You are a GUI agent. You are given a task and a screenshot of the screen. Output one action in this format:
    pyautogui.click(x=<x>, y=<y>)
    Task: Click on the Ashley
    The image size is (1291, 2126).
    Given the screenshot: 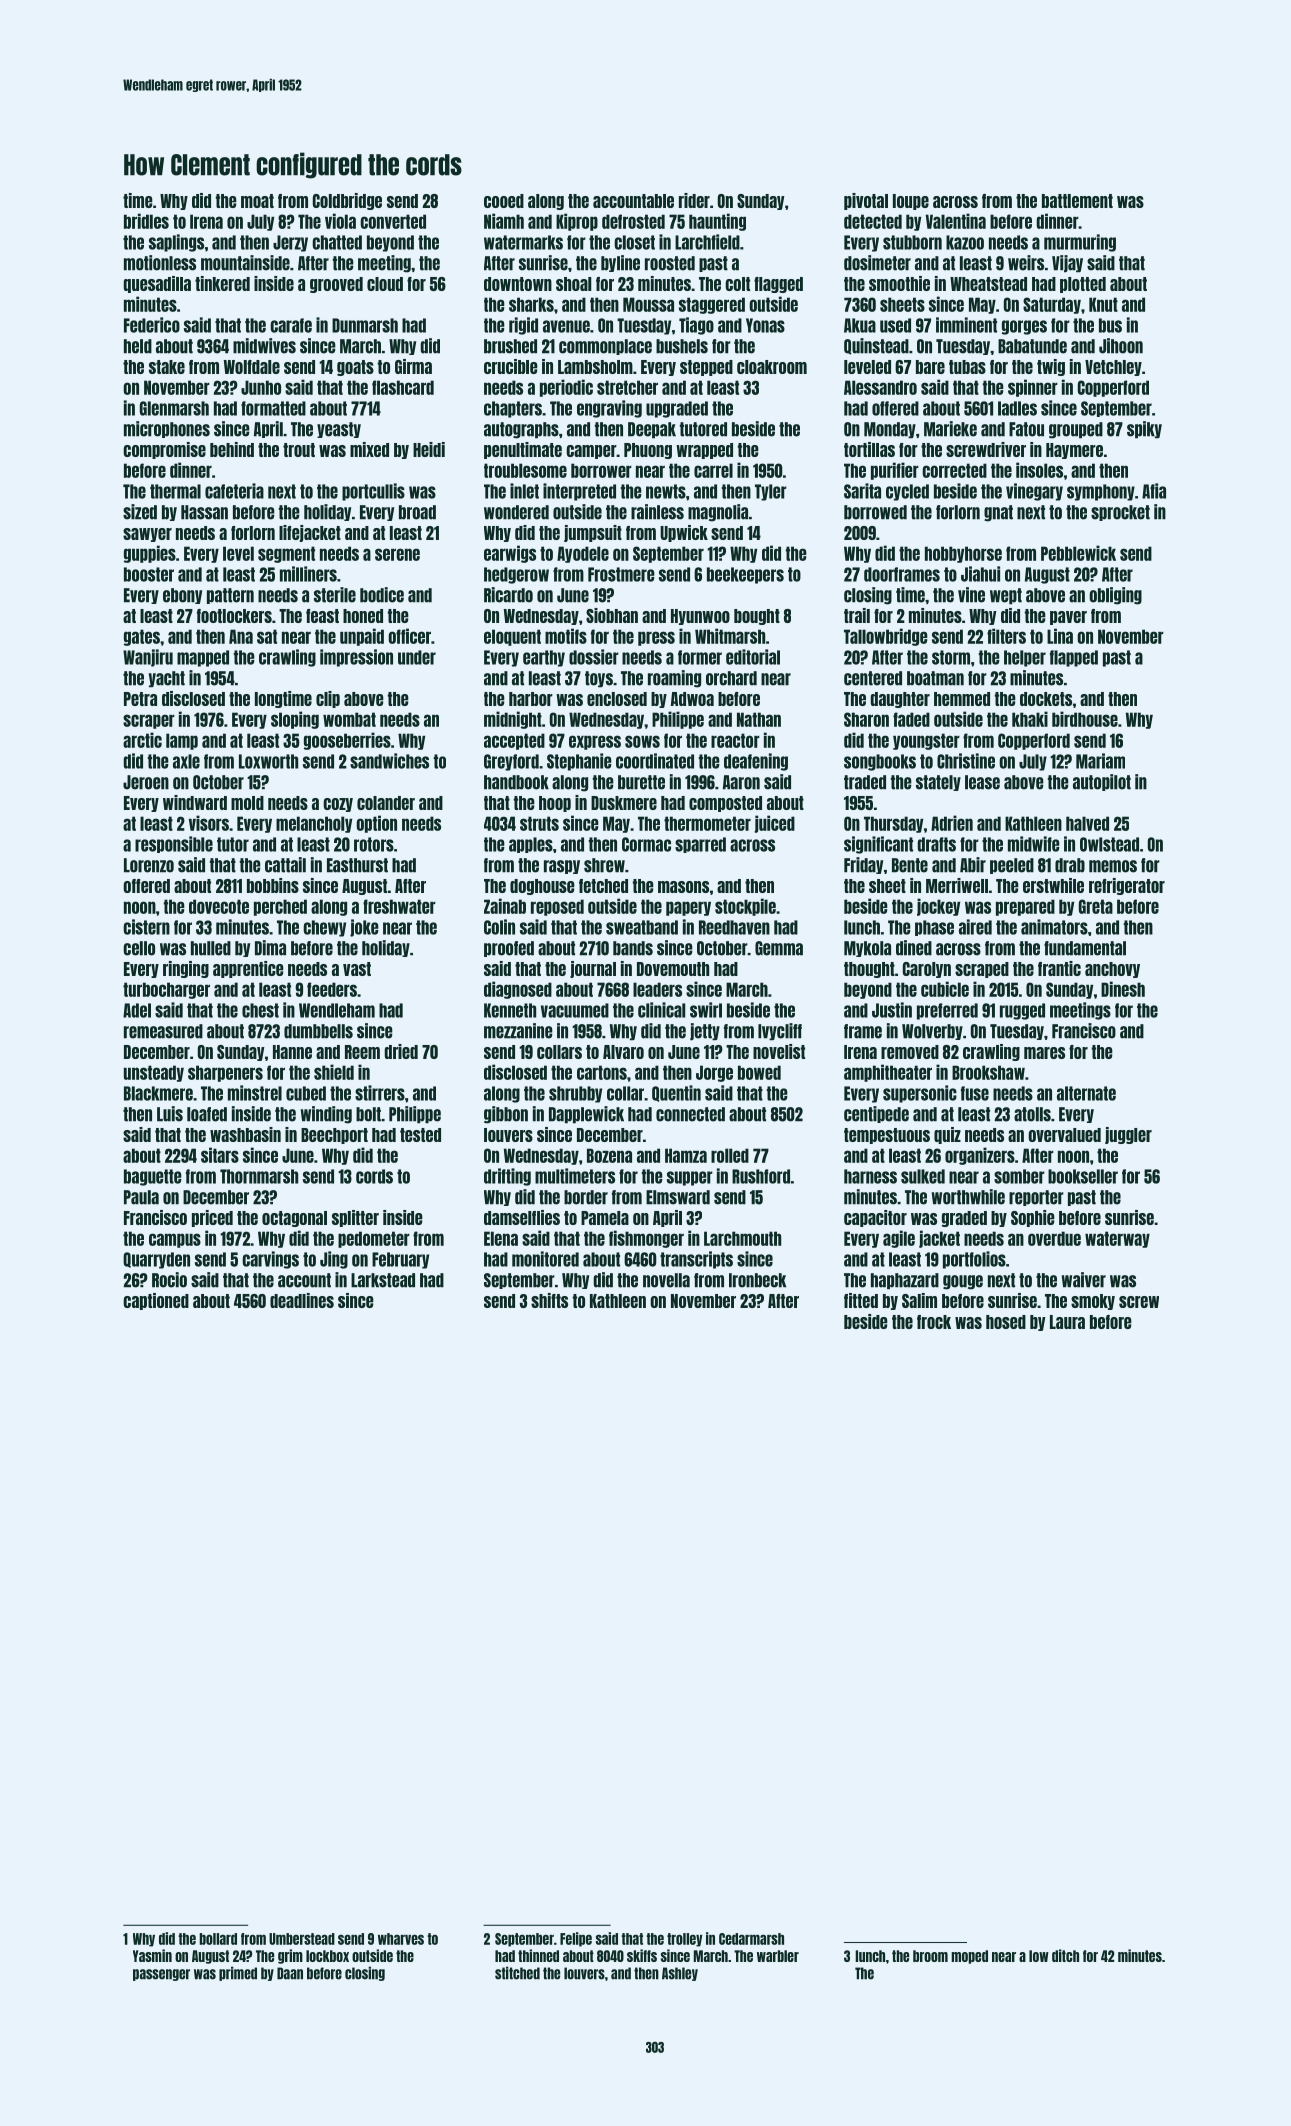 What is the action you would take?
    pyautogui.click(x=680, y=1974)
